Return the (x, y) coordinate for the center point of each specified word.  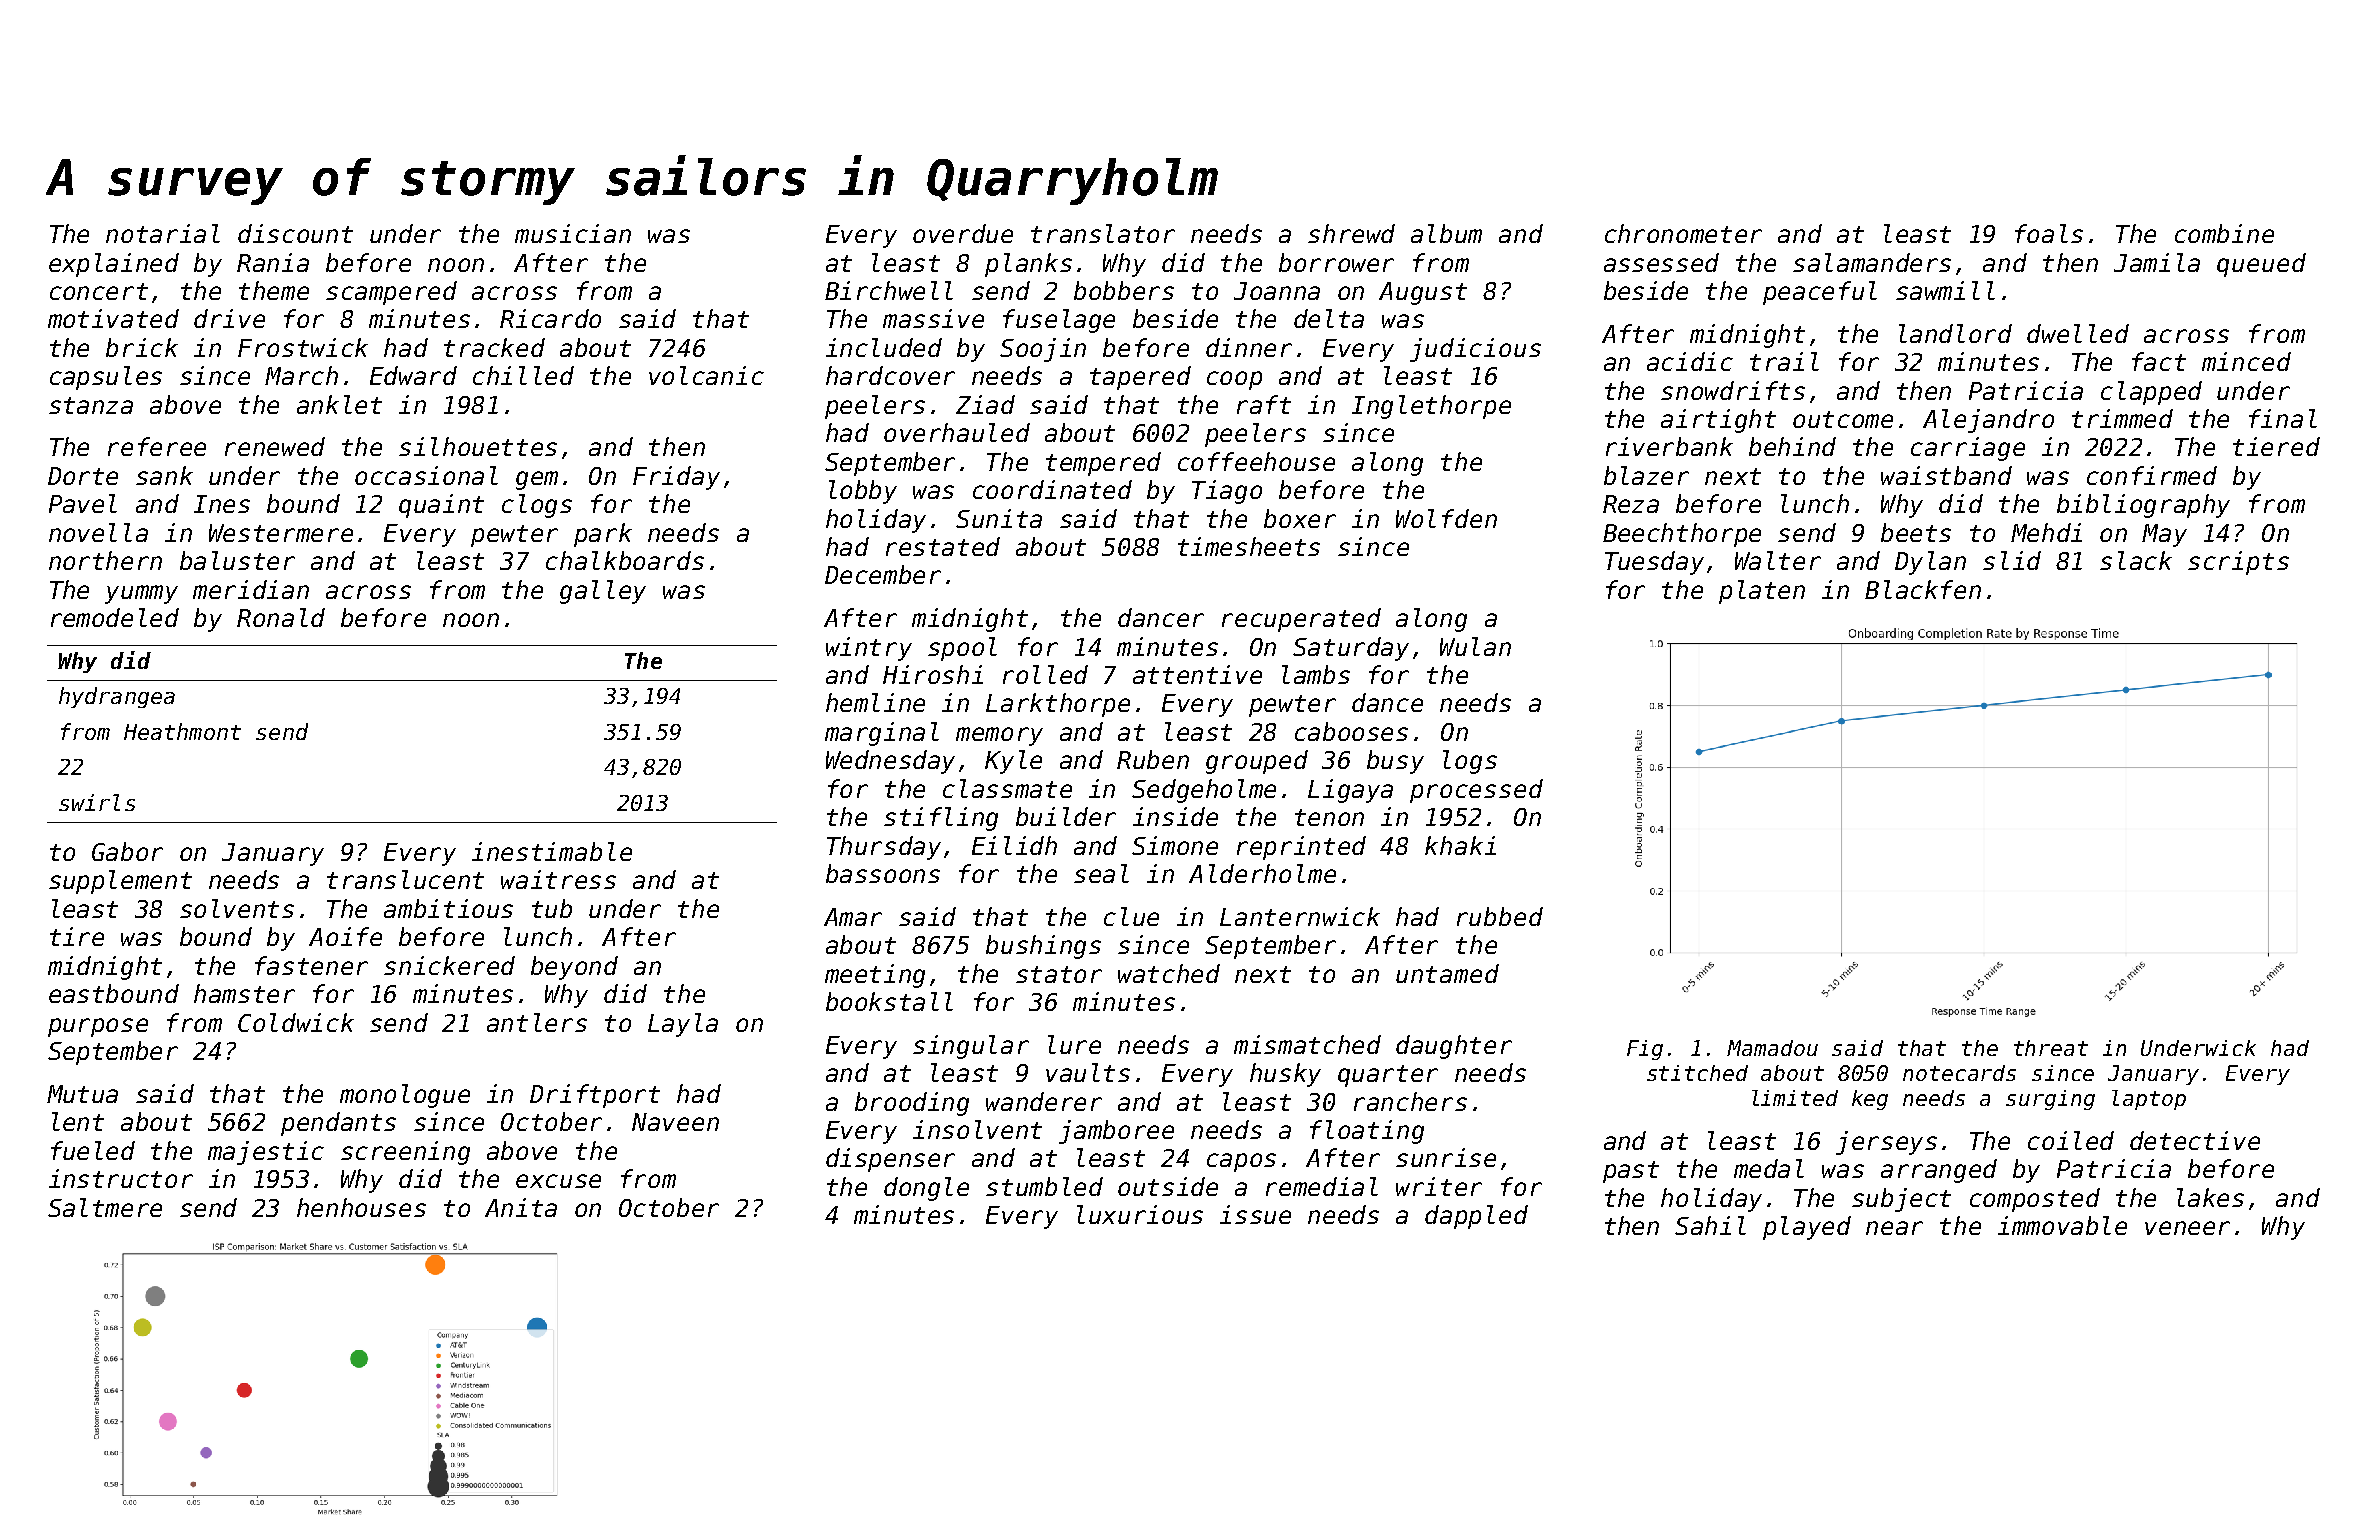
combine (2224, 233)
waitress (558, 879)
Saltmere (105, 1207)
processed (1476, 791)
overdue (963, 233)
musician (573, 233)
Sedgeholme (1204, 791)
